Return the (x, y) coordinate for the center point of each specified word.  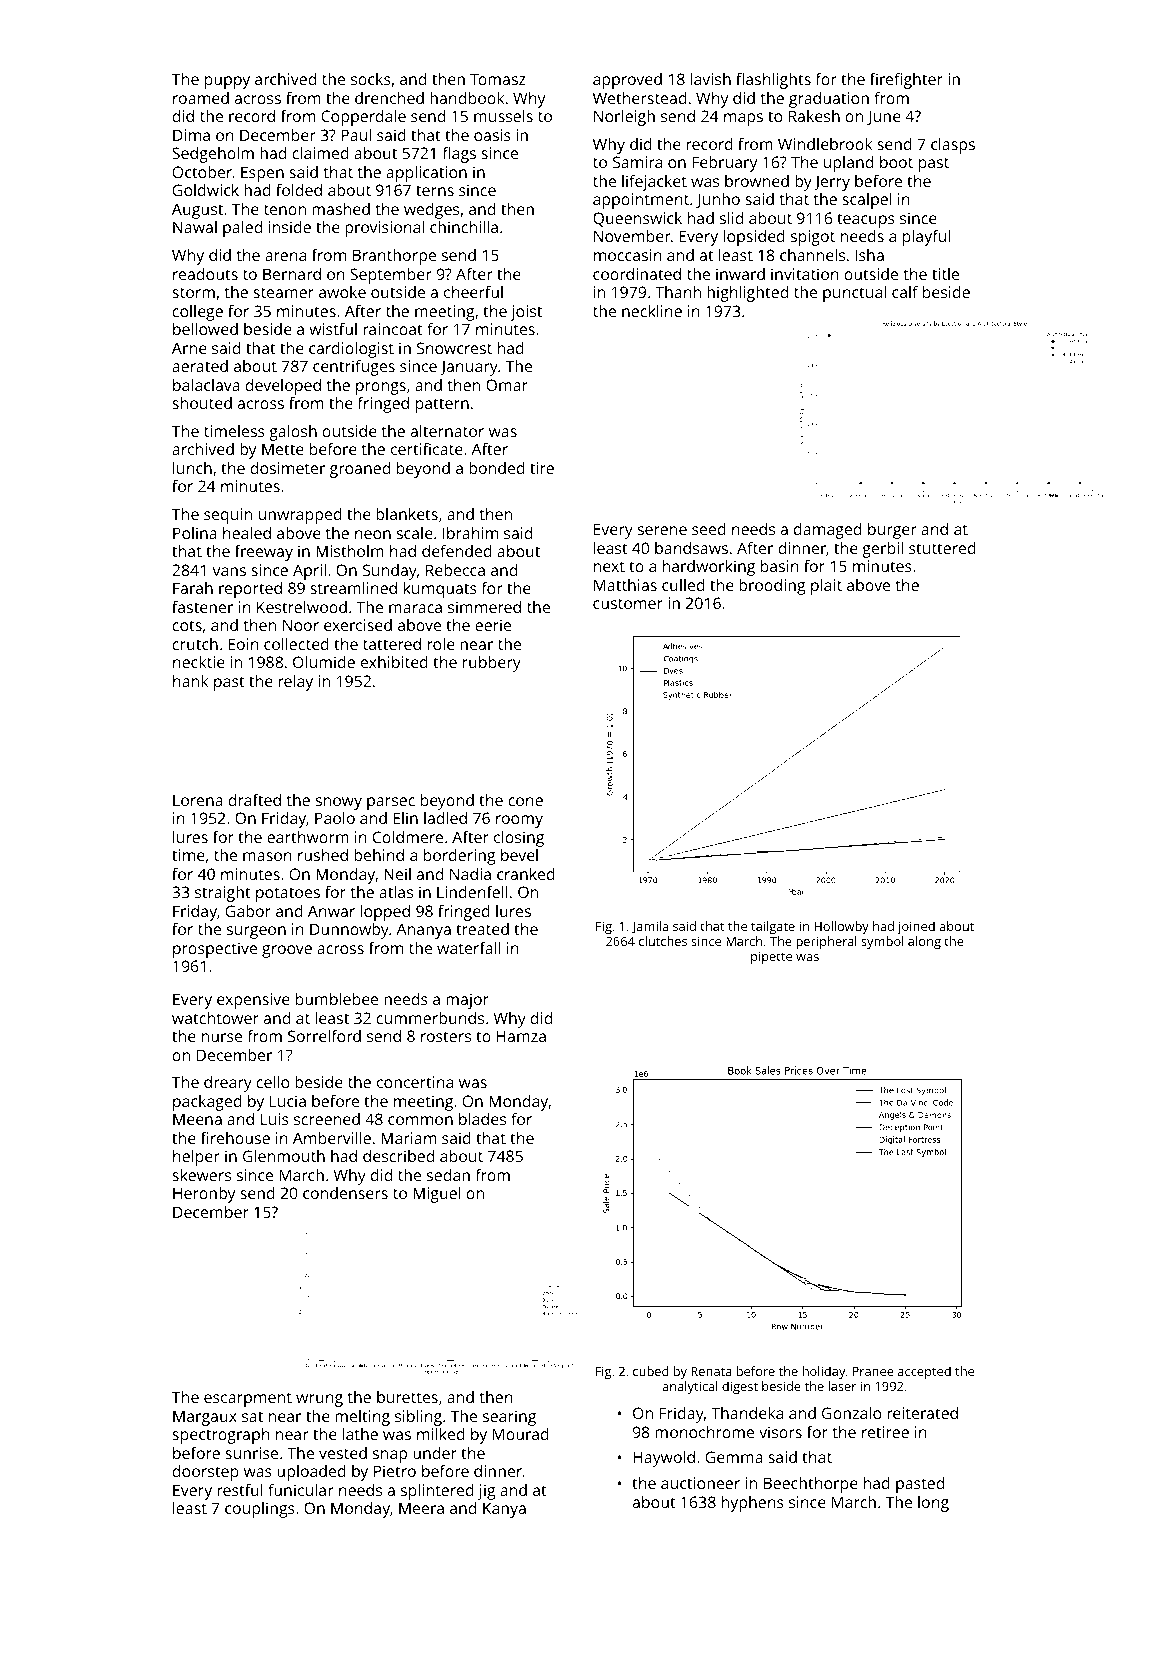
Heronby (204, 1195)
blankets (407, 514)
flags (459, 155)
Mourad (521, 1434)
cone (525, 801)
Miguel (437, 1195)
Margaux (205, 1418)
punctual (854, 294)
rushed (323, 855)
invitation (805, 274)
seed (709, 529)
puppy (227, 82)
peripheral (826, 942)
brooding (772, 587)
